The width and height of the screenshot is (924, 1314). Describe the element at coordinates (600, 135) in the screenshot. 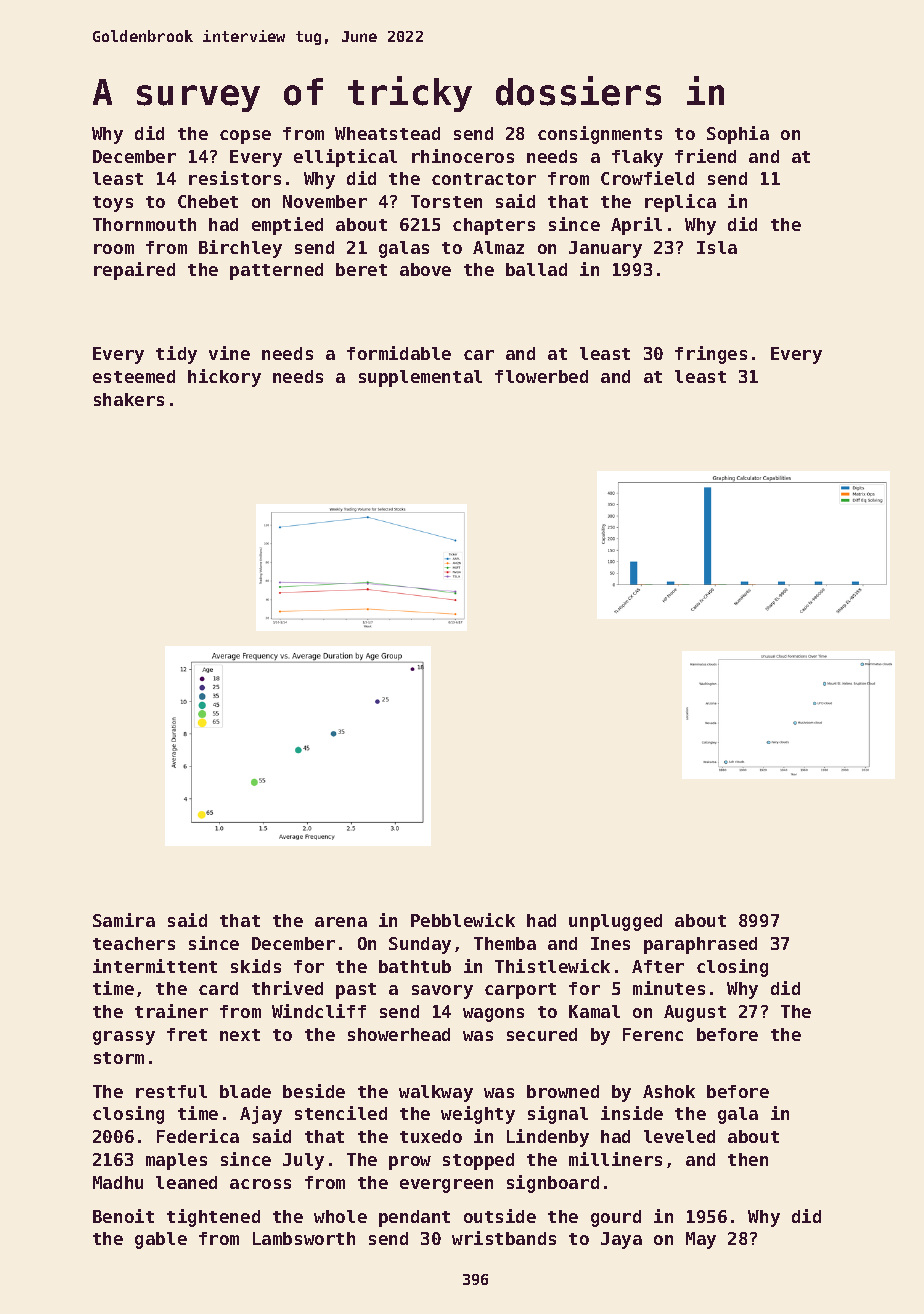

I see `consignments` at that location.
